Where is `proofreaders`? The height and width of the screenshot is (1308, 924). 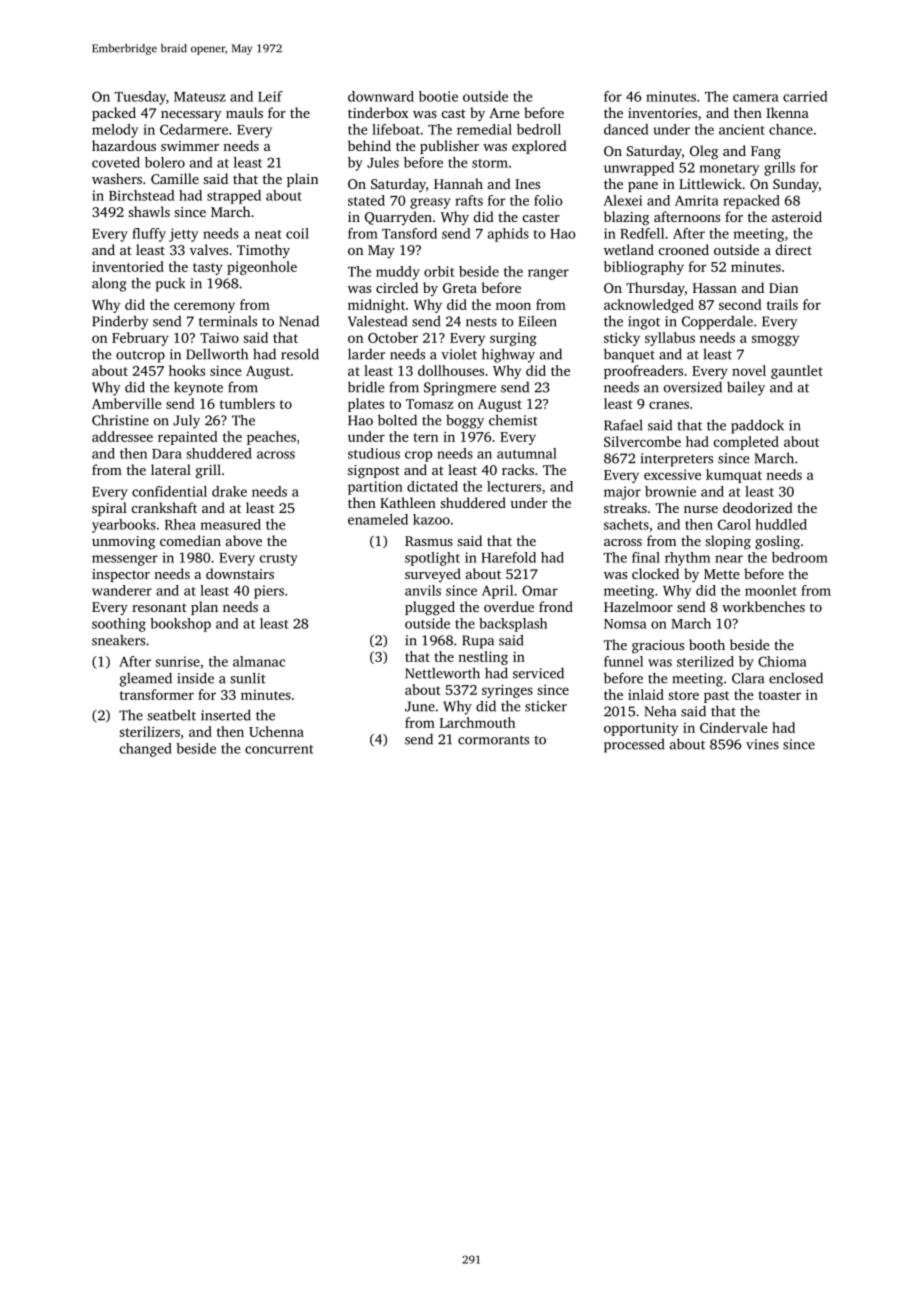
proofreaders is located at coordinates (643, 372).
